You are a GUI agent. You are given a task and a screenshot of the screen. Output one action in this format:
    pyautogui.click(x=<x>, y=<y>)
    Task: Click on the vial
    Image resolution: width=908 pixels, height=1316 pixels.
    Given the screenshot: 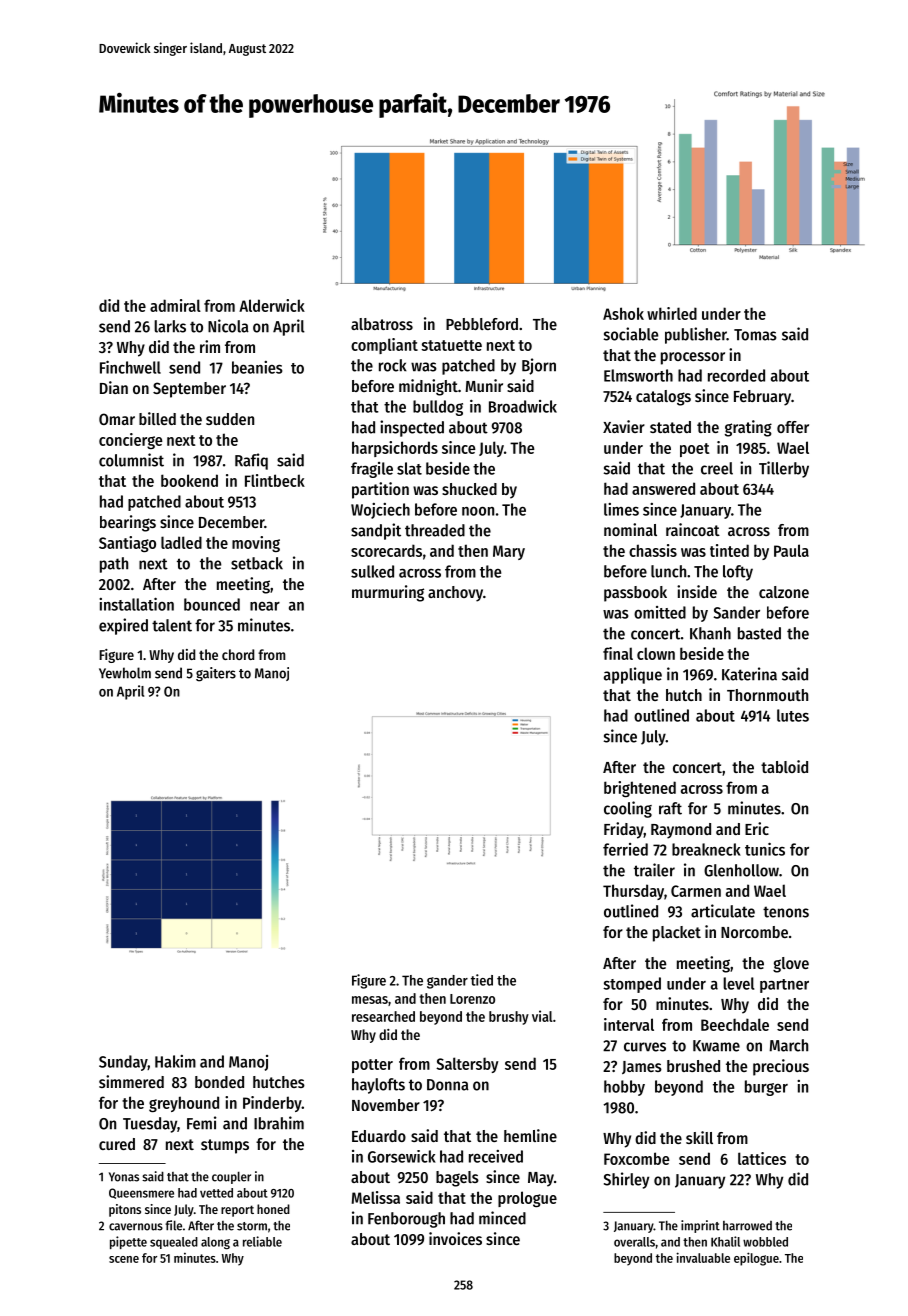 What is the action you would take?
    pyautogui.click(x=542, y=1016)
